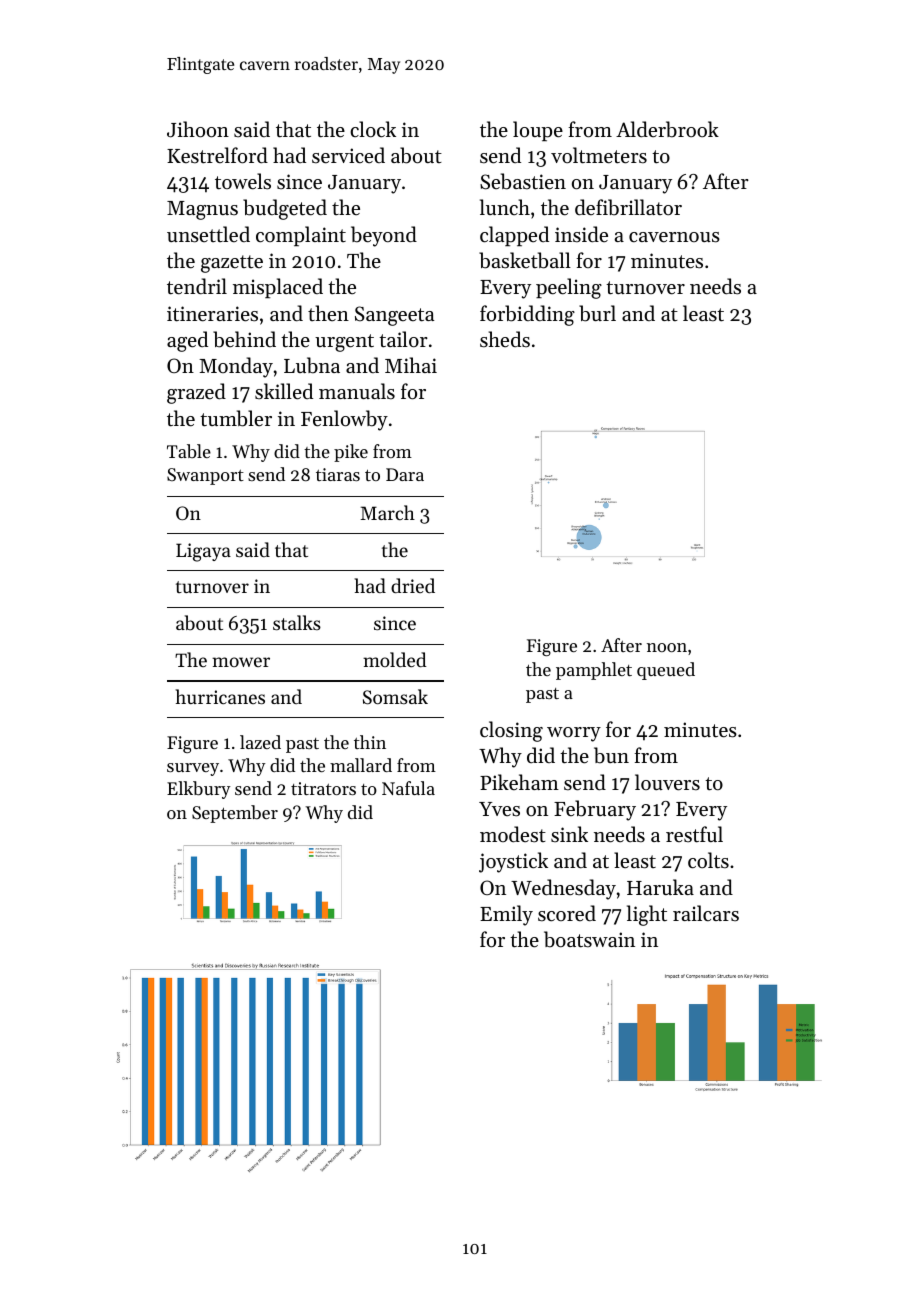 This screenshot has width=924, height=1311. Describe the element at coordinates (405, 474) in the screenshot. I see `Dara` at that location.
